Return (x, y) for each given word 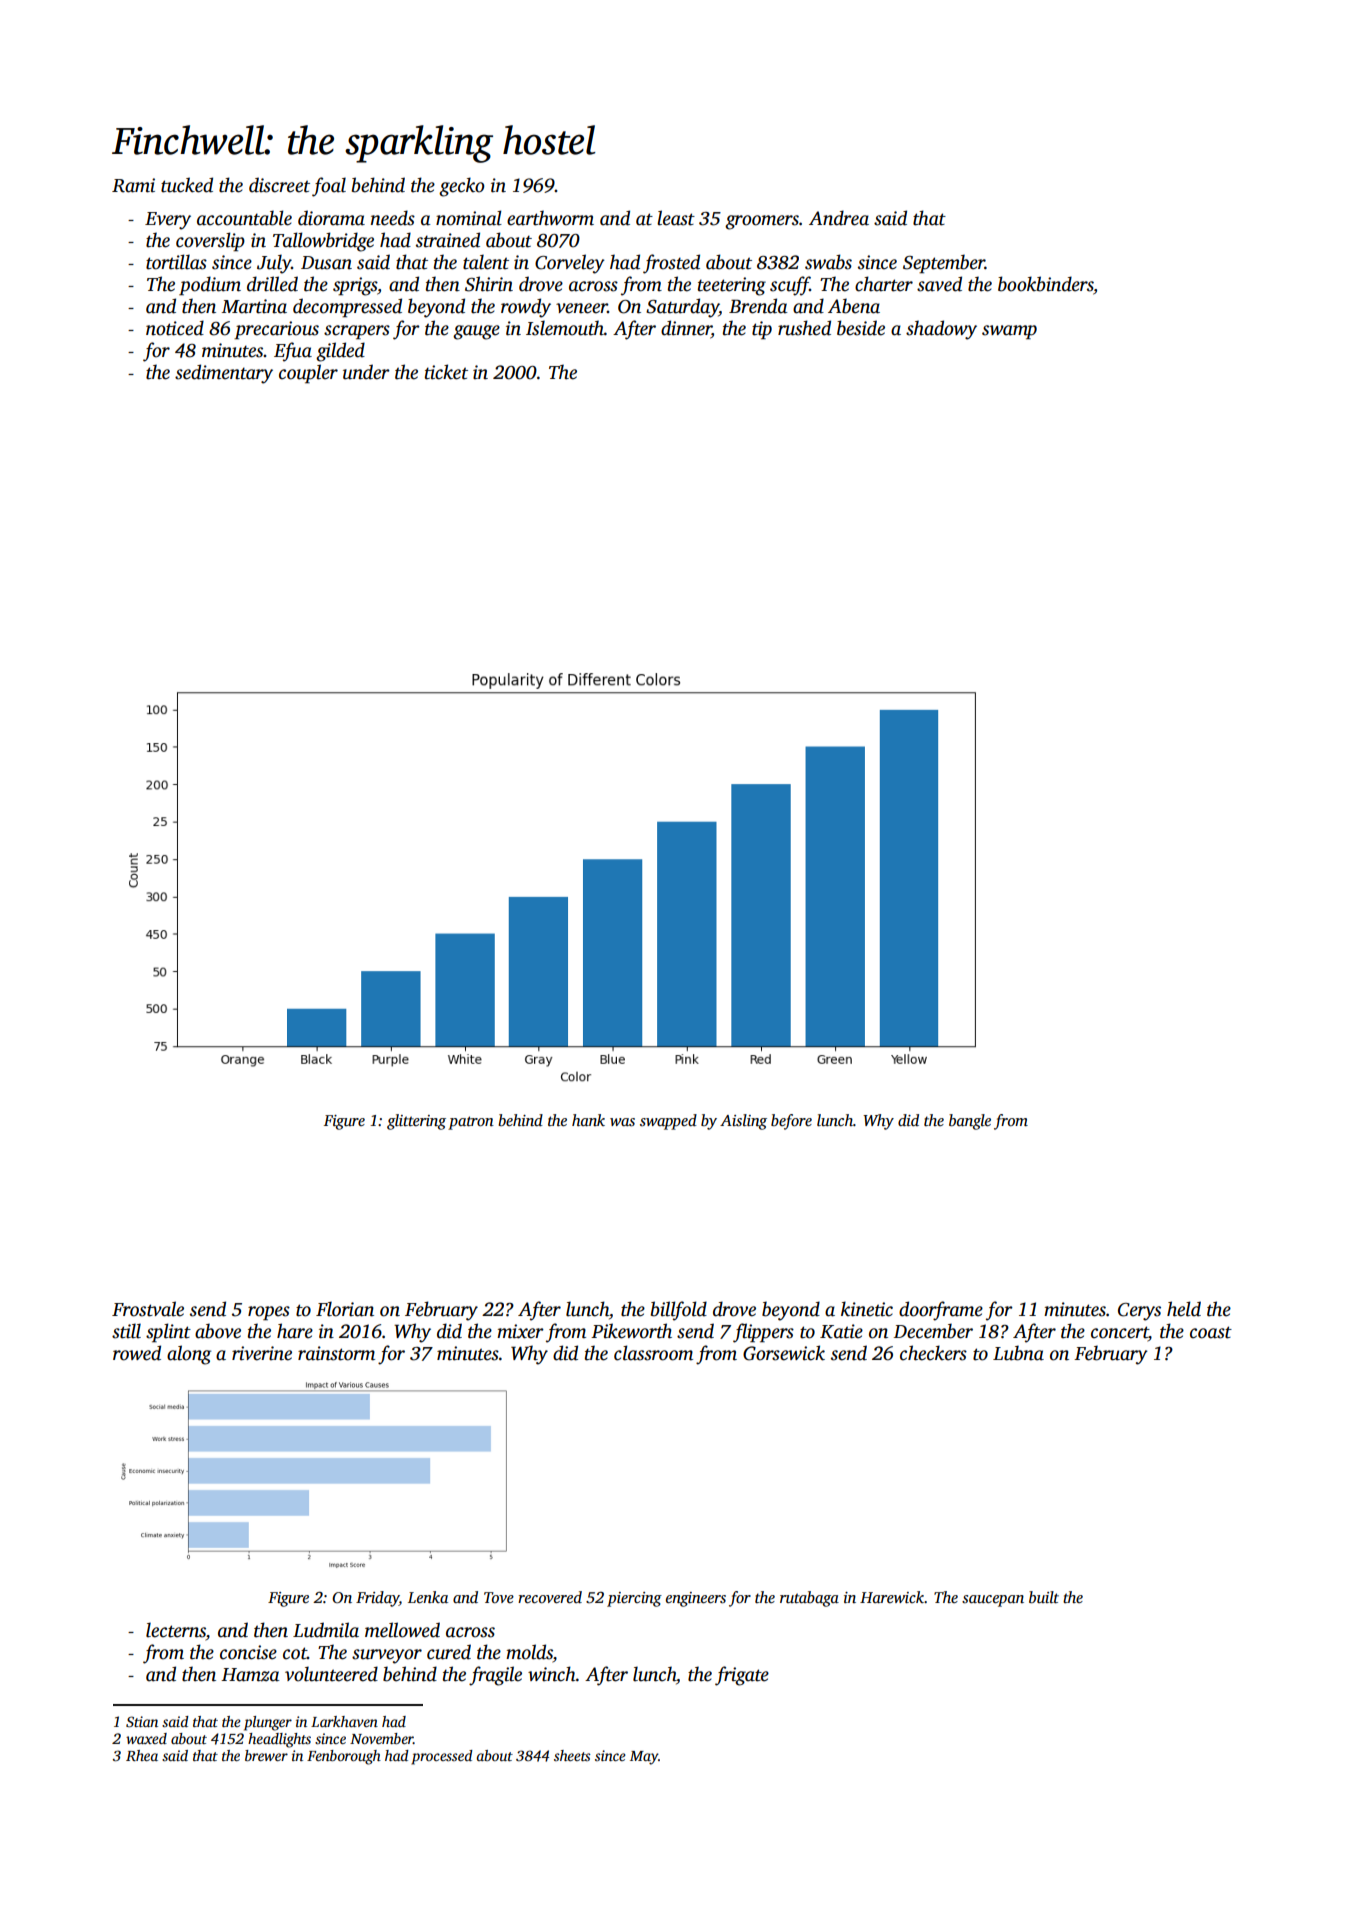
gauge (476, 332)
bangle (970, 1122)
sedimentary (224, 374)
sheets (572, 1755)
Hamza (250, 1675)
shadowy (941, 330)
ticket (446, 372)
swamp (1009, 332)
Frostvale (148, 1309)
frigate (742, 1676)
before (791, 1122)
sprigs (355, 286)
